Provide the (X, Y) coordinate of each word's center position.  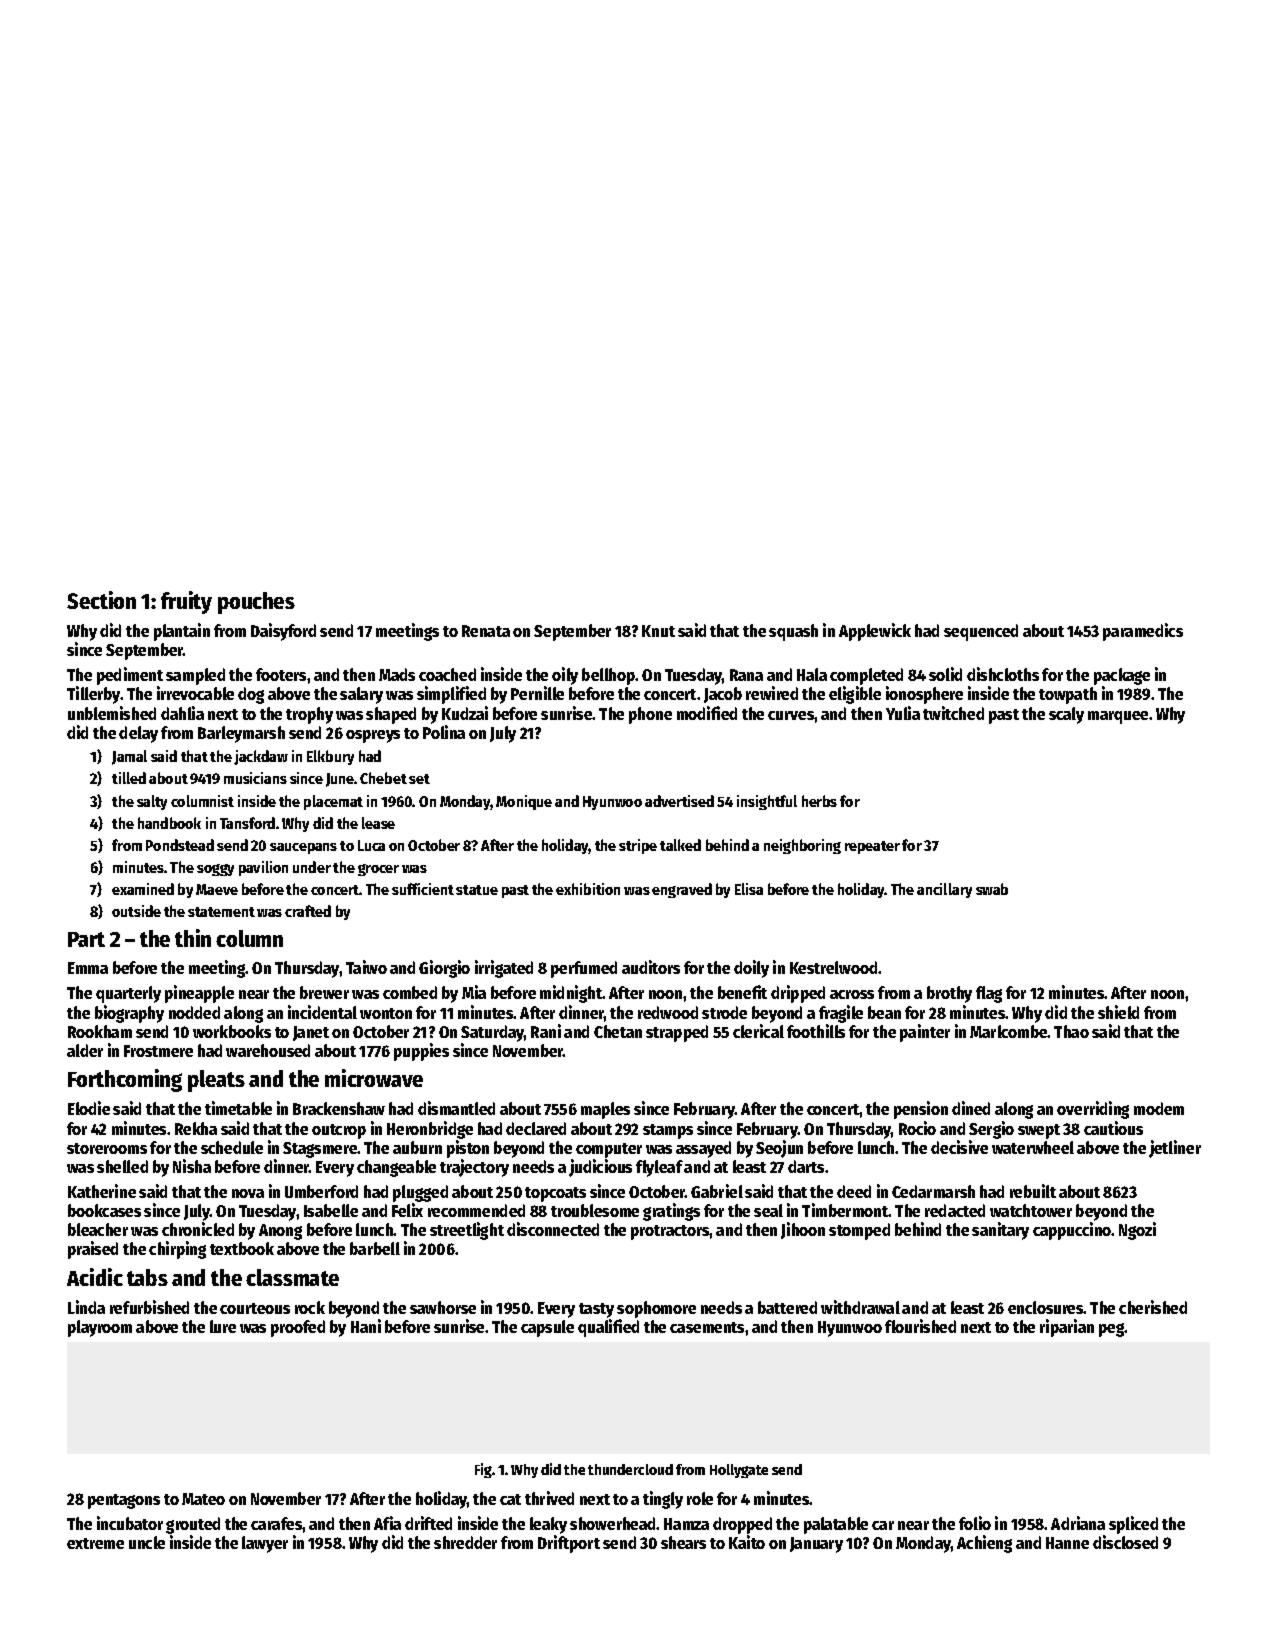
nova (248, 1193)
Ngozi (1137, 1231)
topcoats (555, 1194)
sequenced (981, 632)
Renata (486, 631)
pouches (256, 603)
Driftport (569, 1544)
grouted (193, 1525)
